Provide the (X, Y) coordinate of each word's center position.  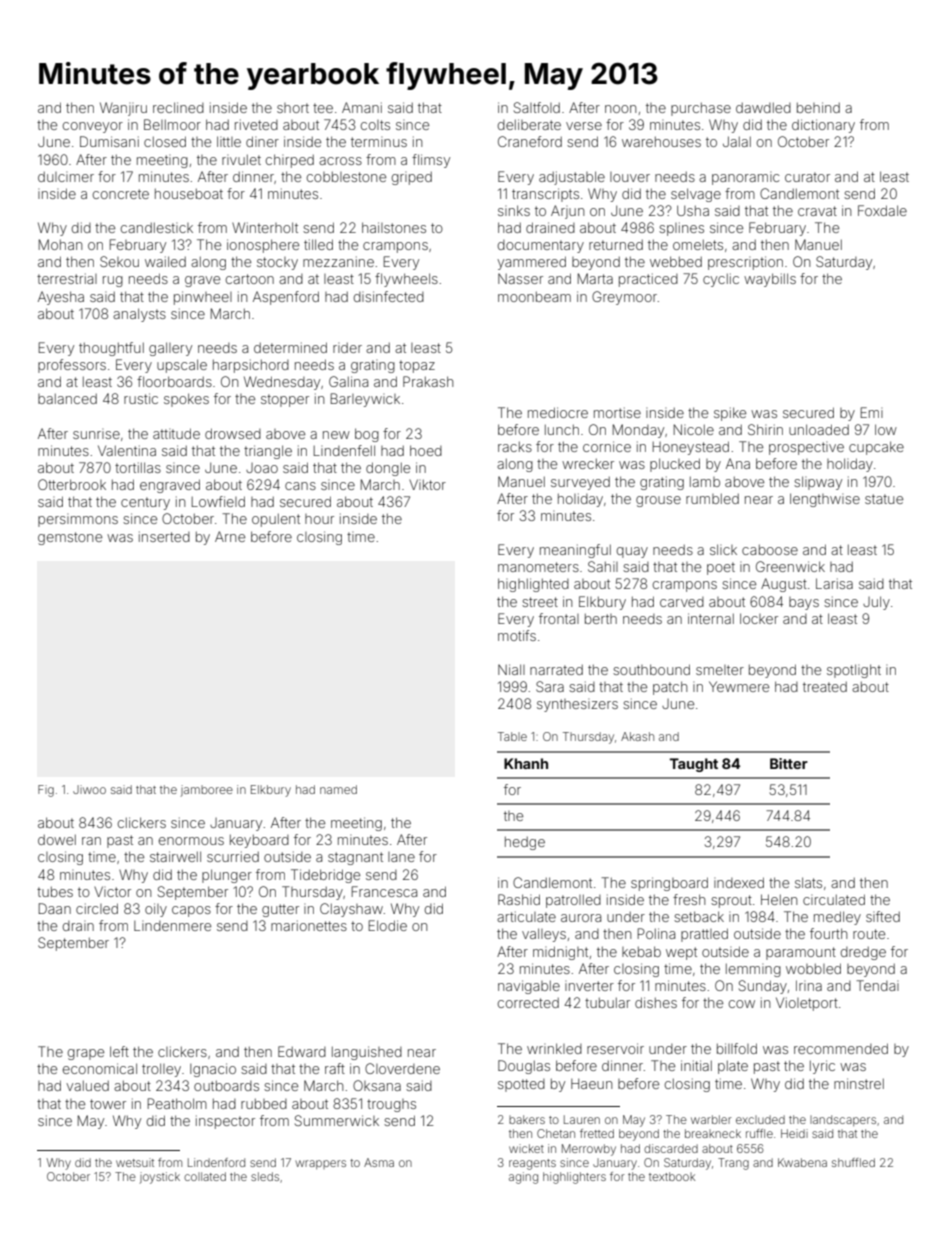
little (229, 141)
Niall (511, 669)
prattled (704, 935)
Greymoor (624, 298)
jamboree (206, 791)
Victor (112, 891)
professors (72, 366)
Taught (694, 765)
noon (620, 109)
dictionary (823, 126)
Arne (230, 536)
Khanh (526, 763)
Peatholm (177, 1103)
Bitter (789, 763)
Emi (872, 412)
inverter (589, 986)
